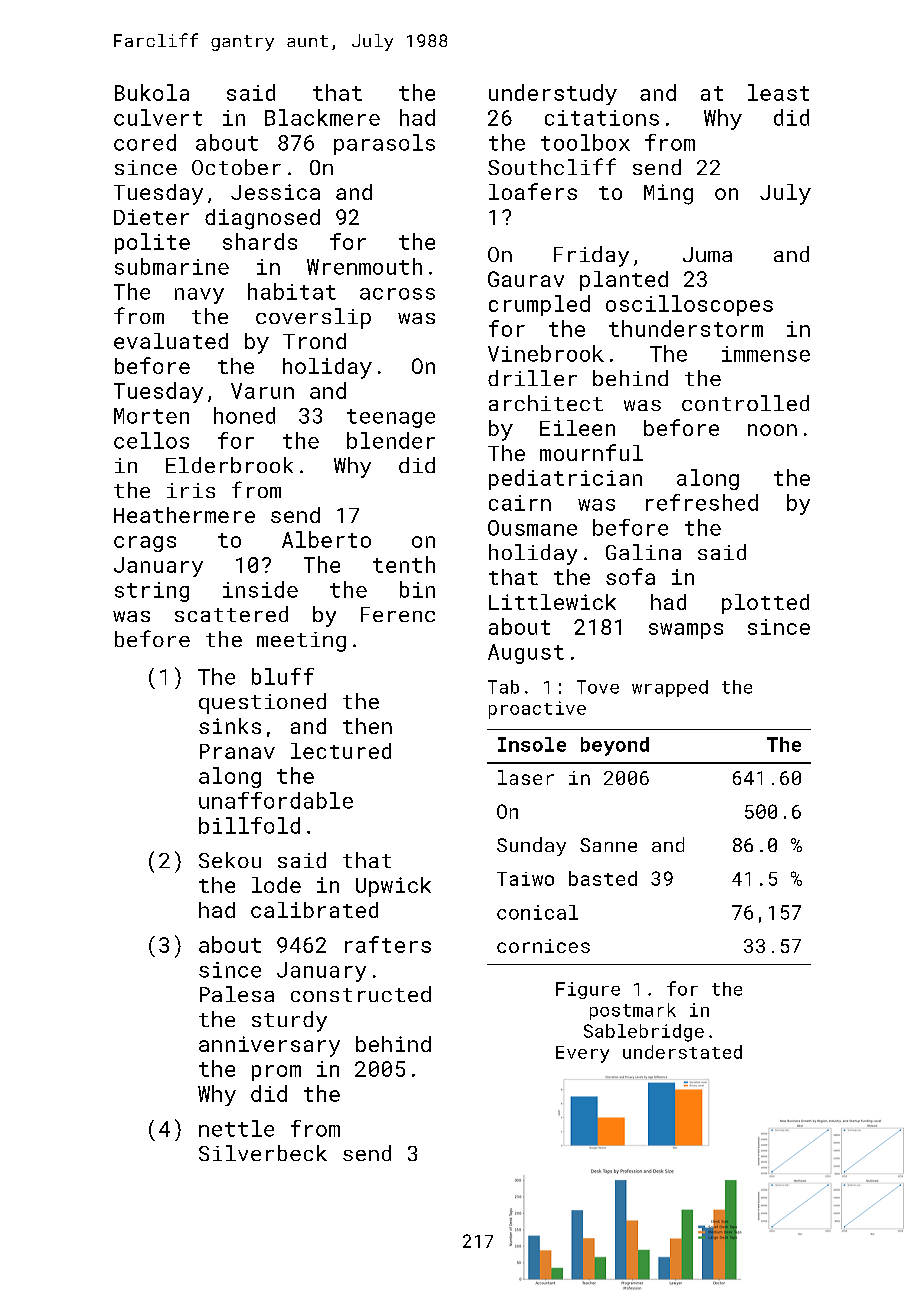  I want to click on understated, so click(682, 1052).
